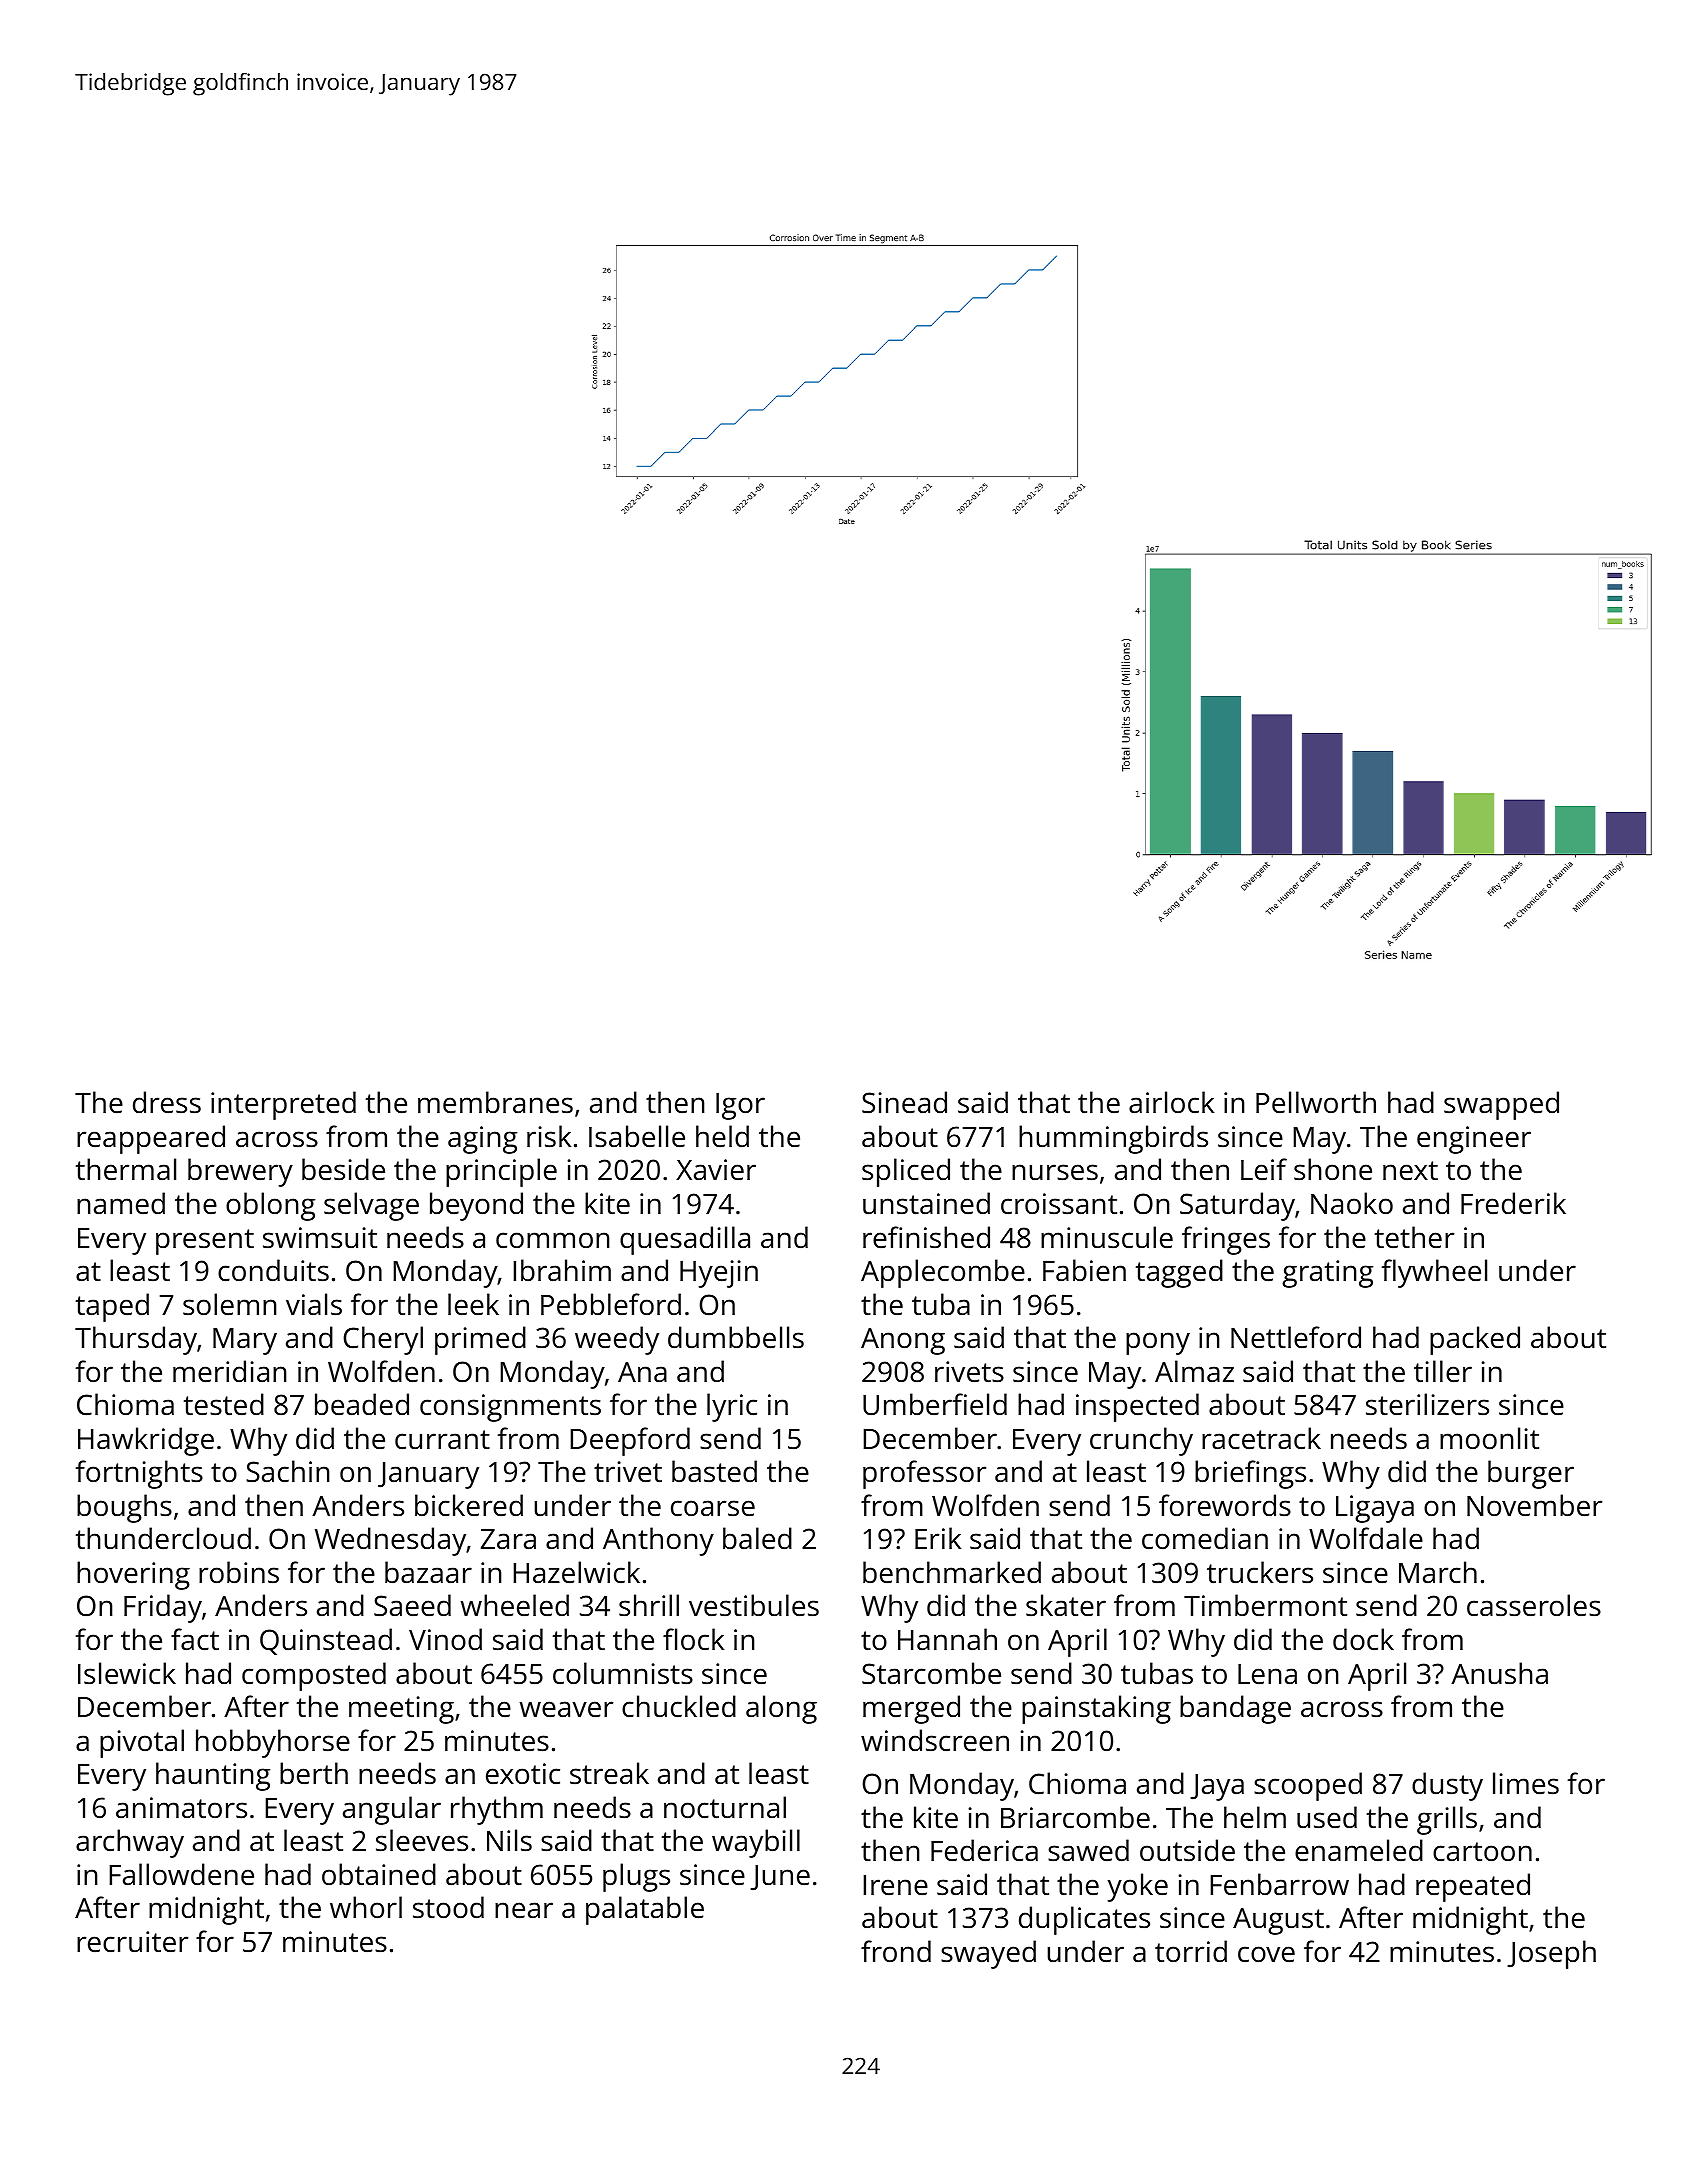 Image resolution: width=1683 pixels, height=2178 pixels. I want to click on membranes, so click(495, 1102).
